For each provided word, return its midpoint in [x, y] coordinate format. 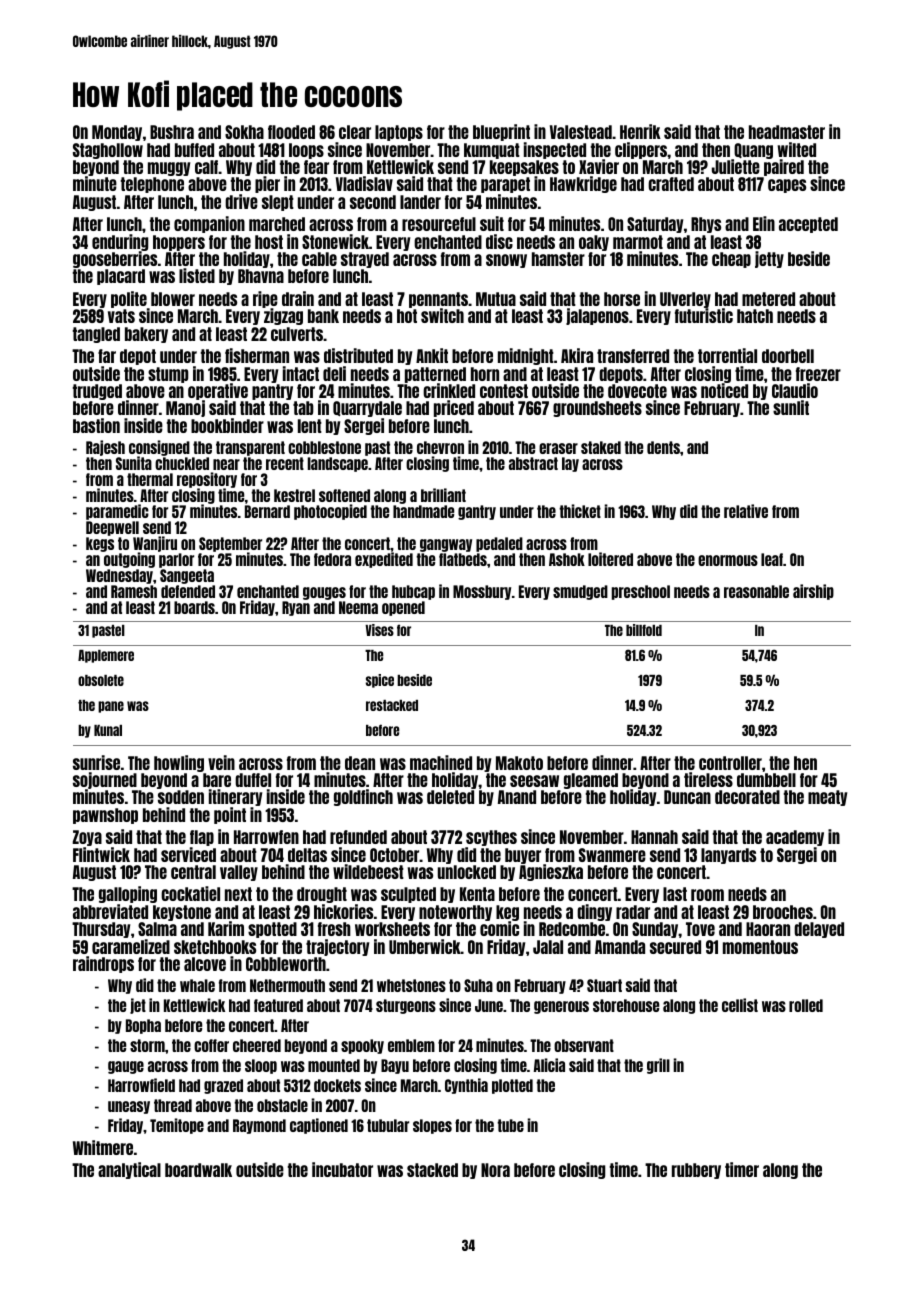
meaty [827, 798]
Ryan [296, 608]
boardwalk [198, 1170]
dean [360, 763]
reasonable [756, 591]
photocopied [330, 512]
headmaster [787, 132]
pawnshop [105, 816]
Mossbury [482, 592]
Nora [495, 1170]
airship [813, 592]
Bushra [172, 132]
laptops [399, 133]
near [226, 464]
